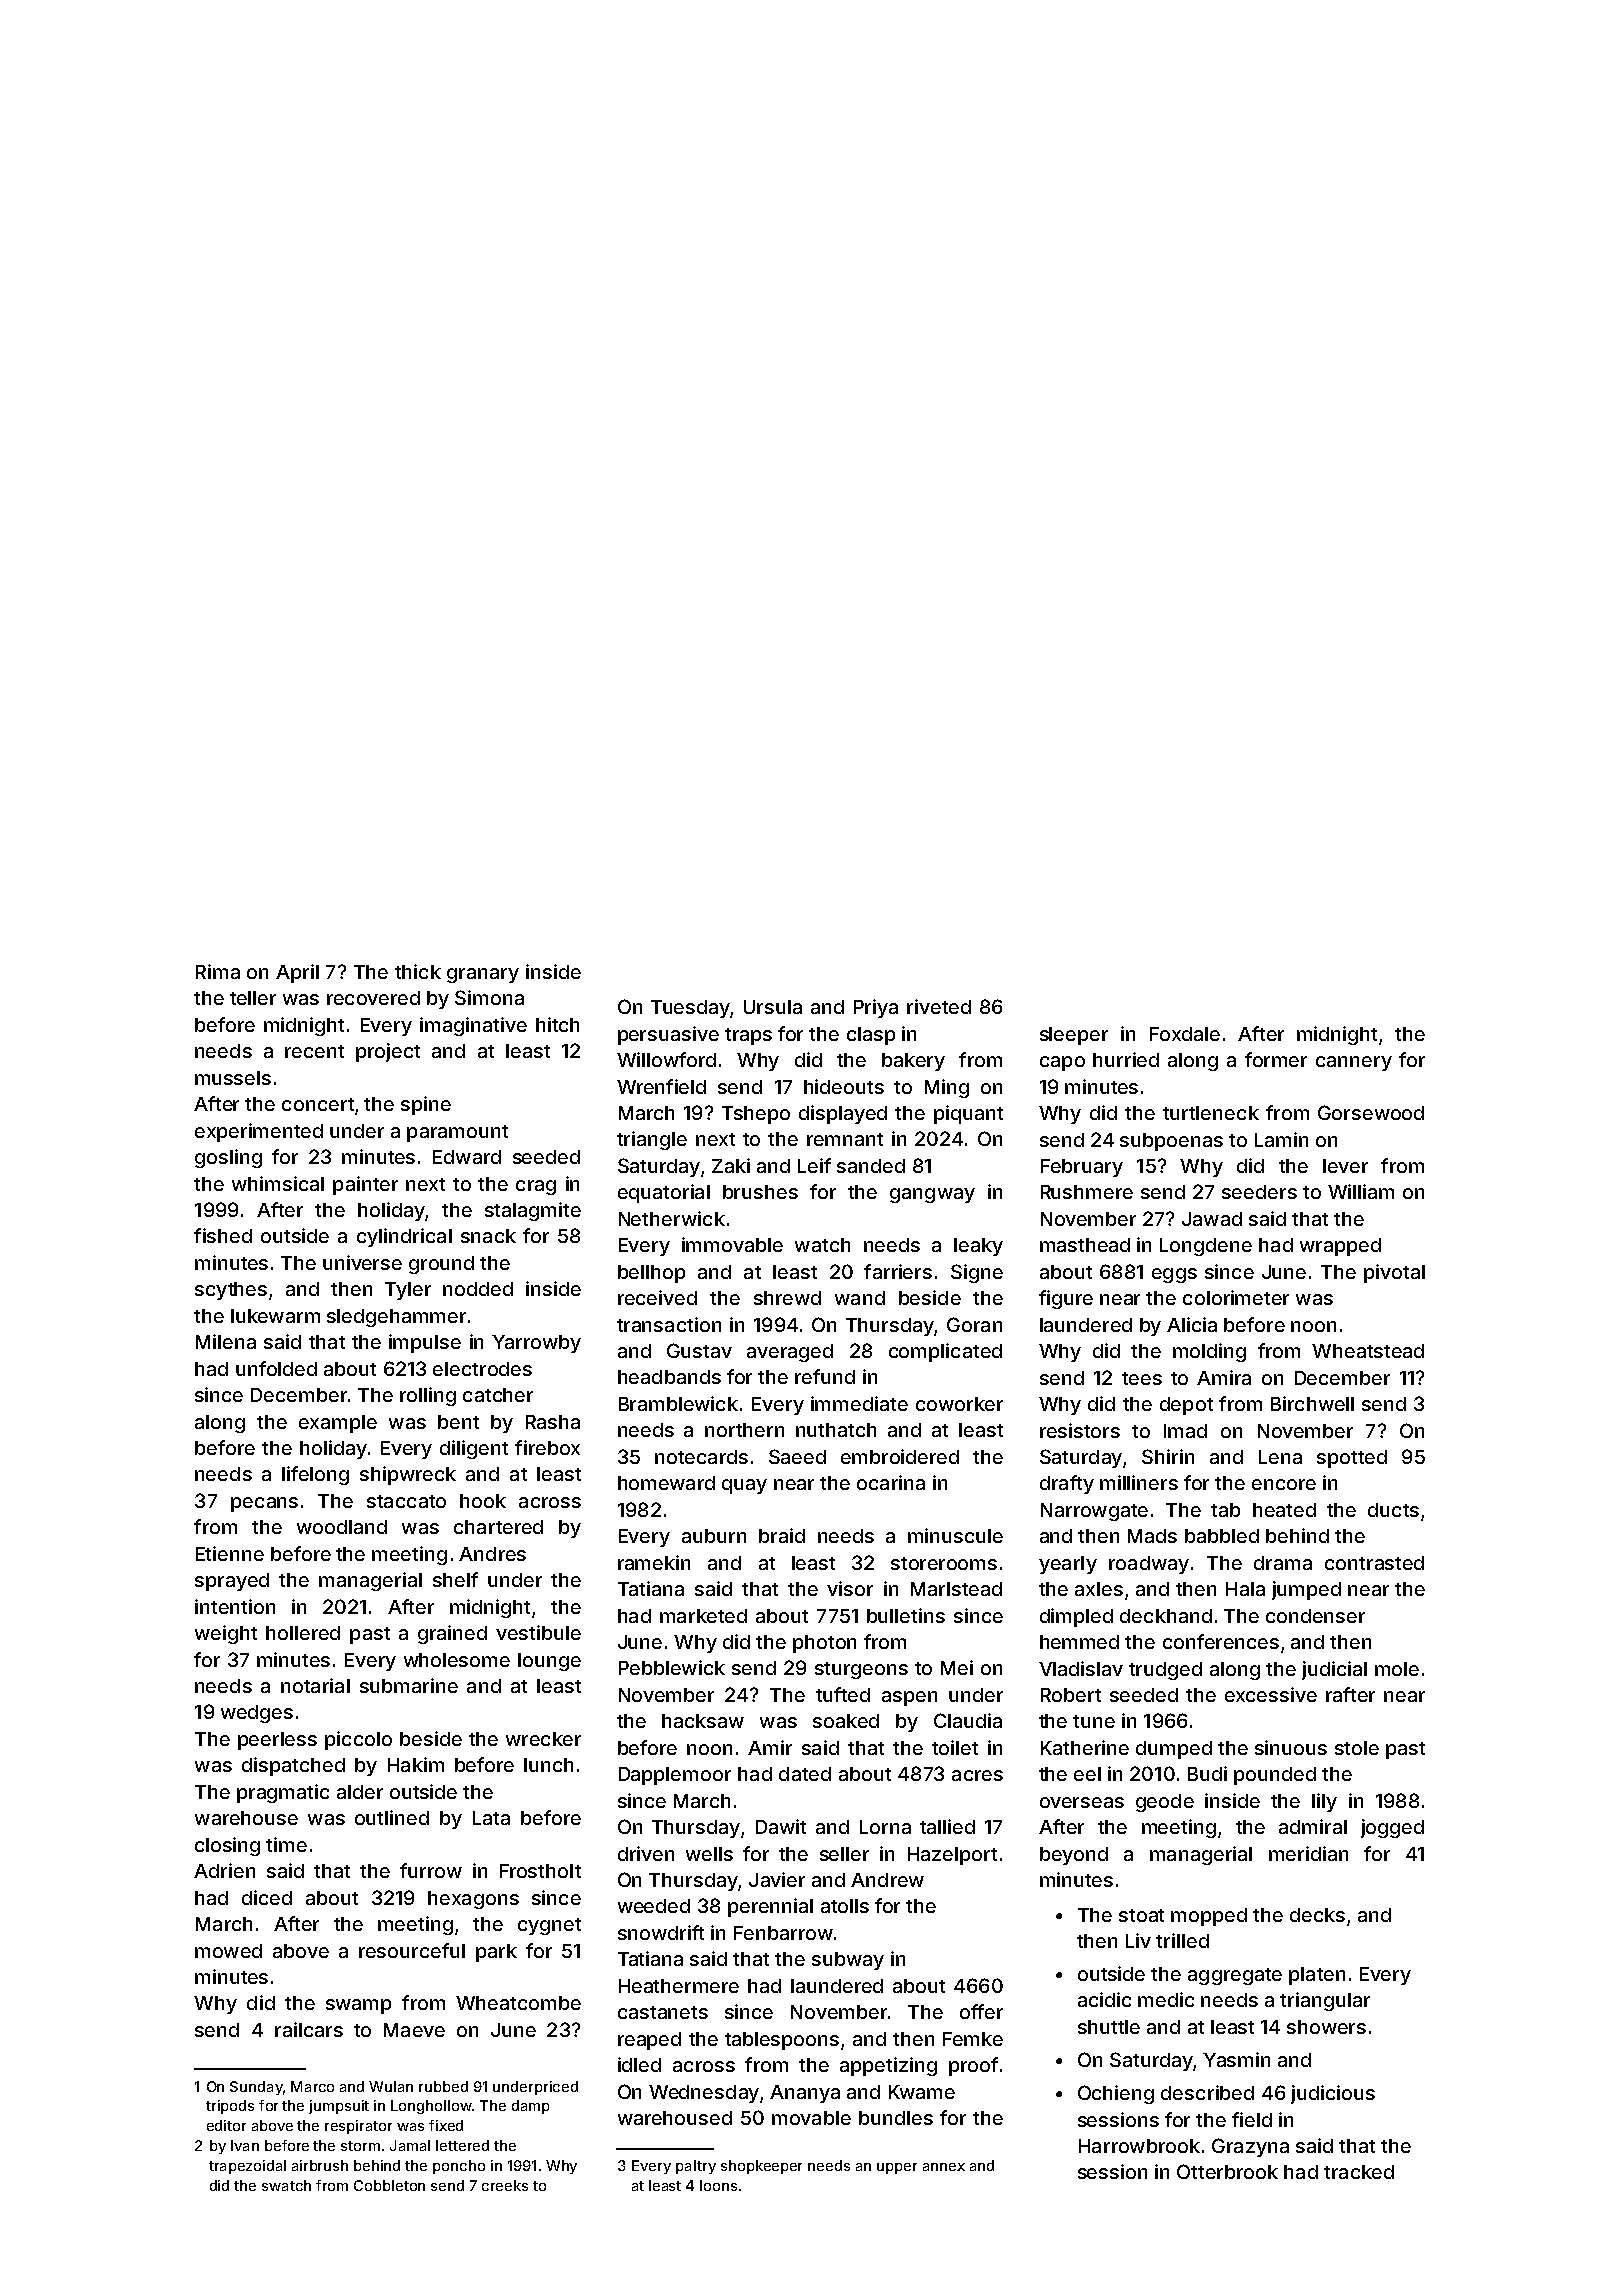 Image resolution: width=1620 pixels, height=2292 pixels. Describe the element at coordinates (226, 1634) in the page. I see `weight` at that location.
